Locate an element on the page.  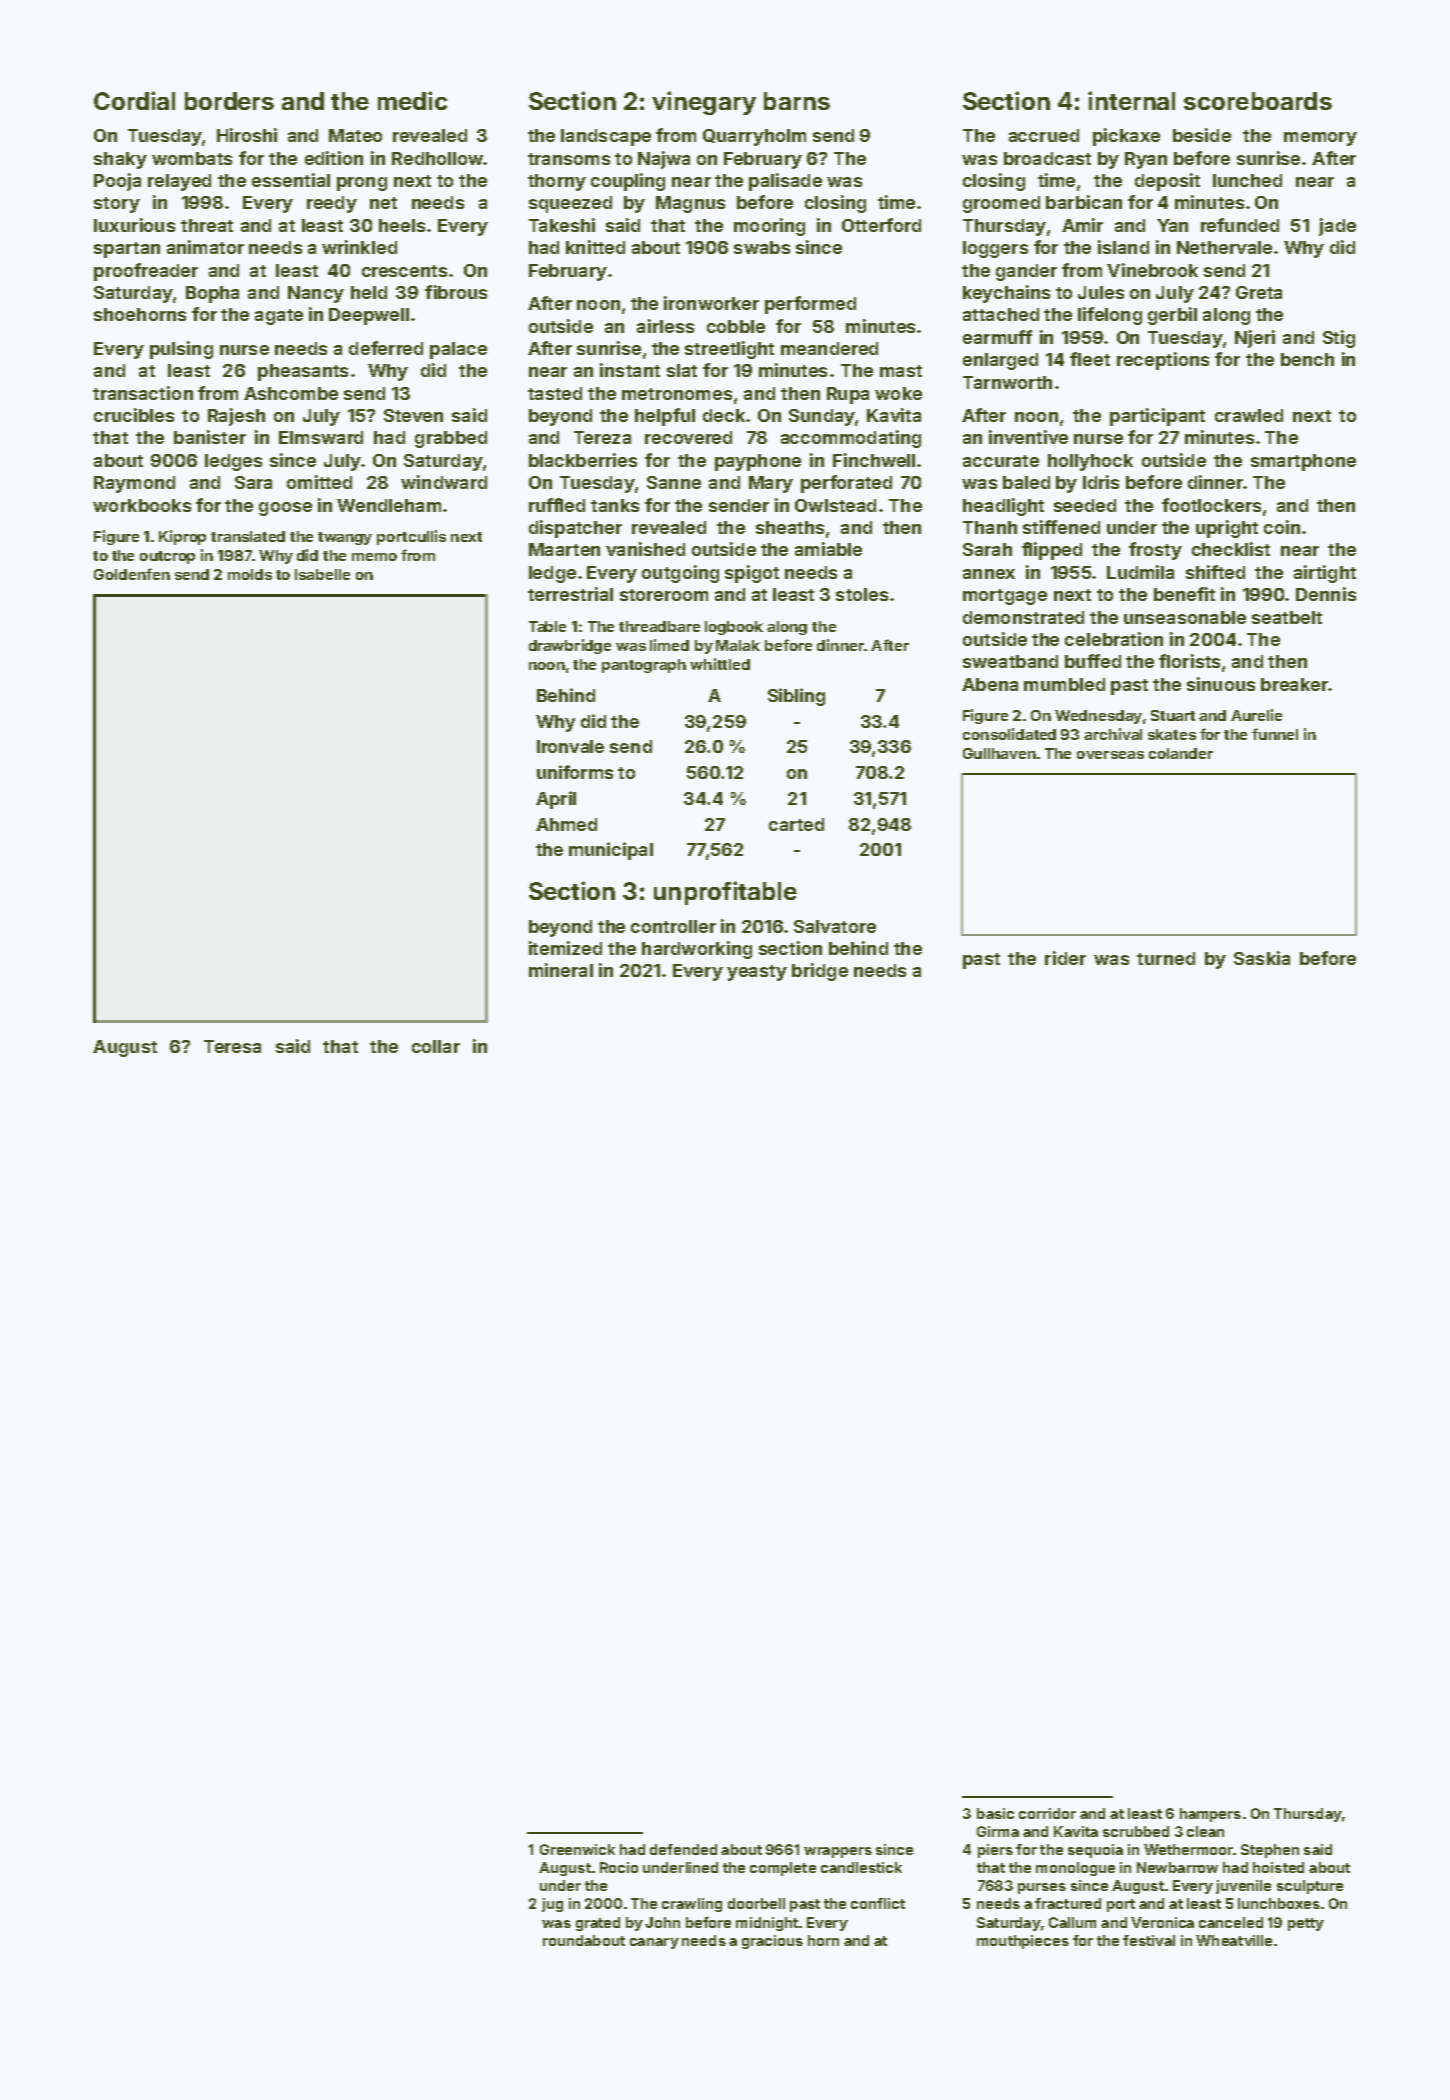
shifted is located at coordinates (1215, 572).
